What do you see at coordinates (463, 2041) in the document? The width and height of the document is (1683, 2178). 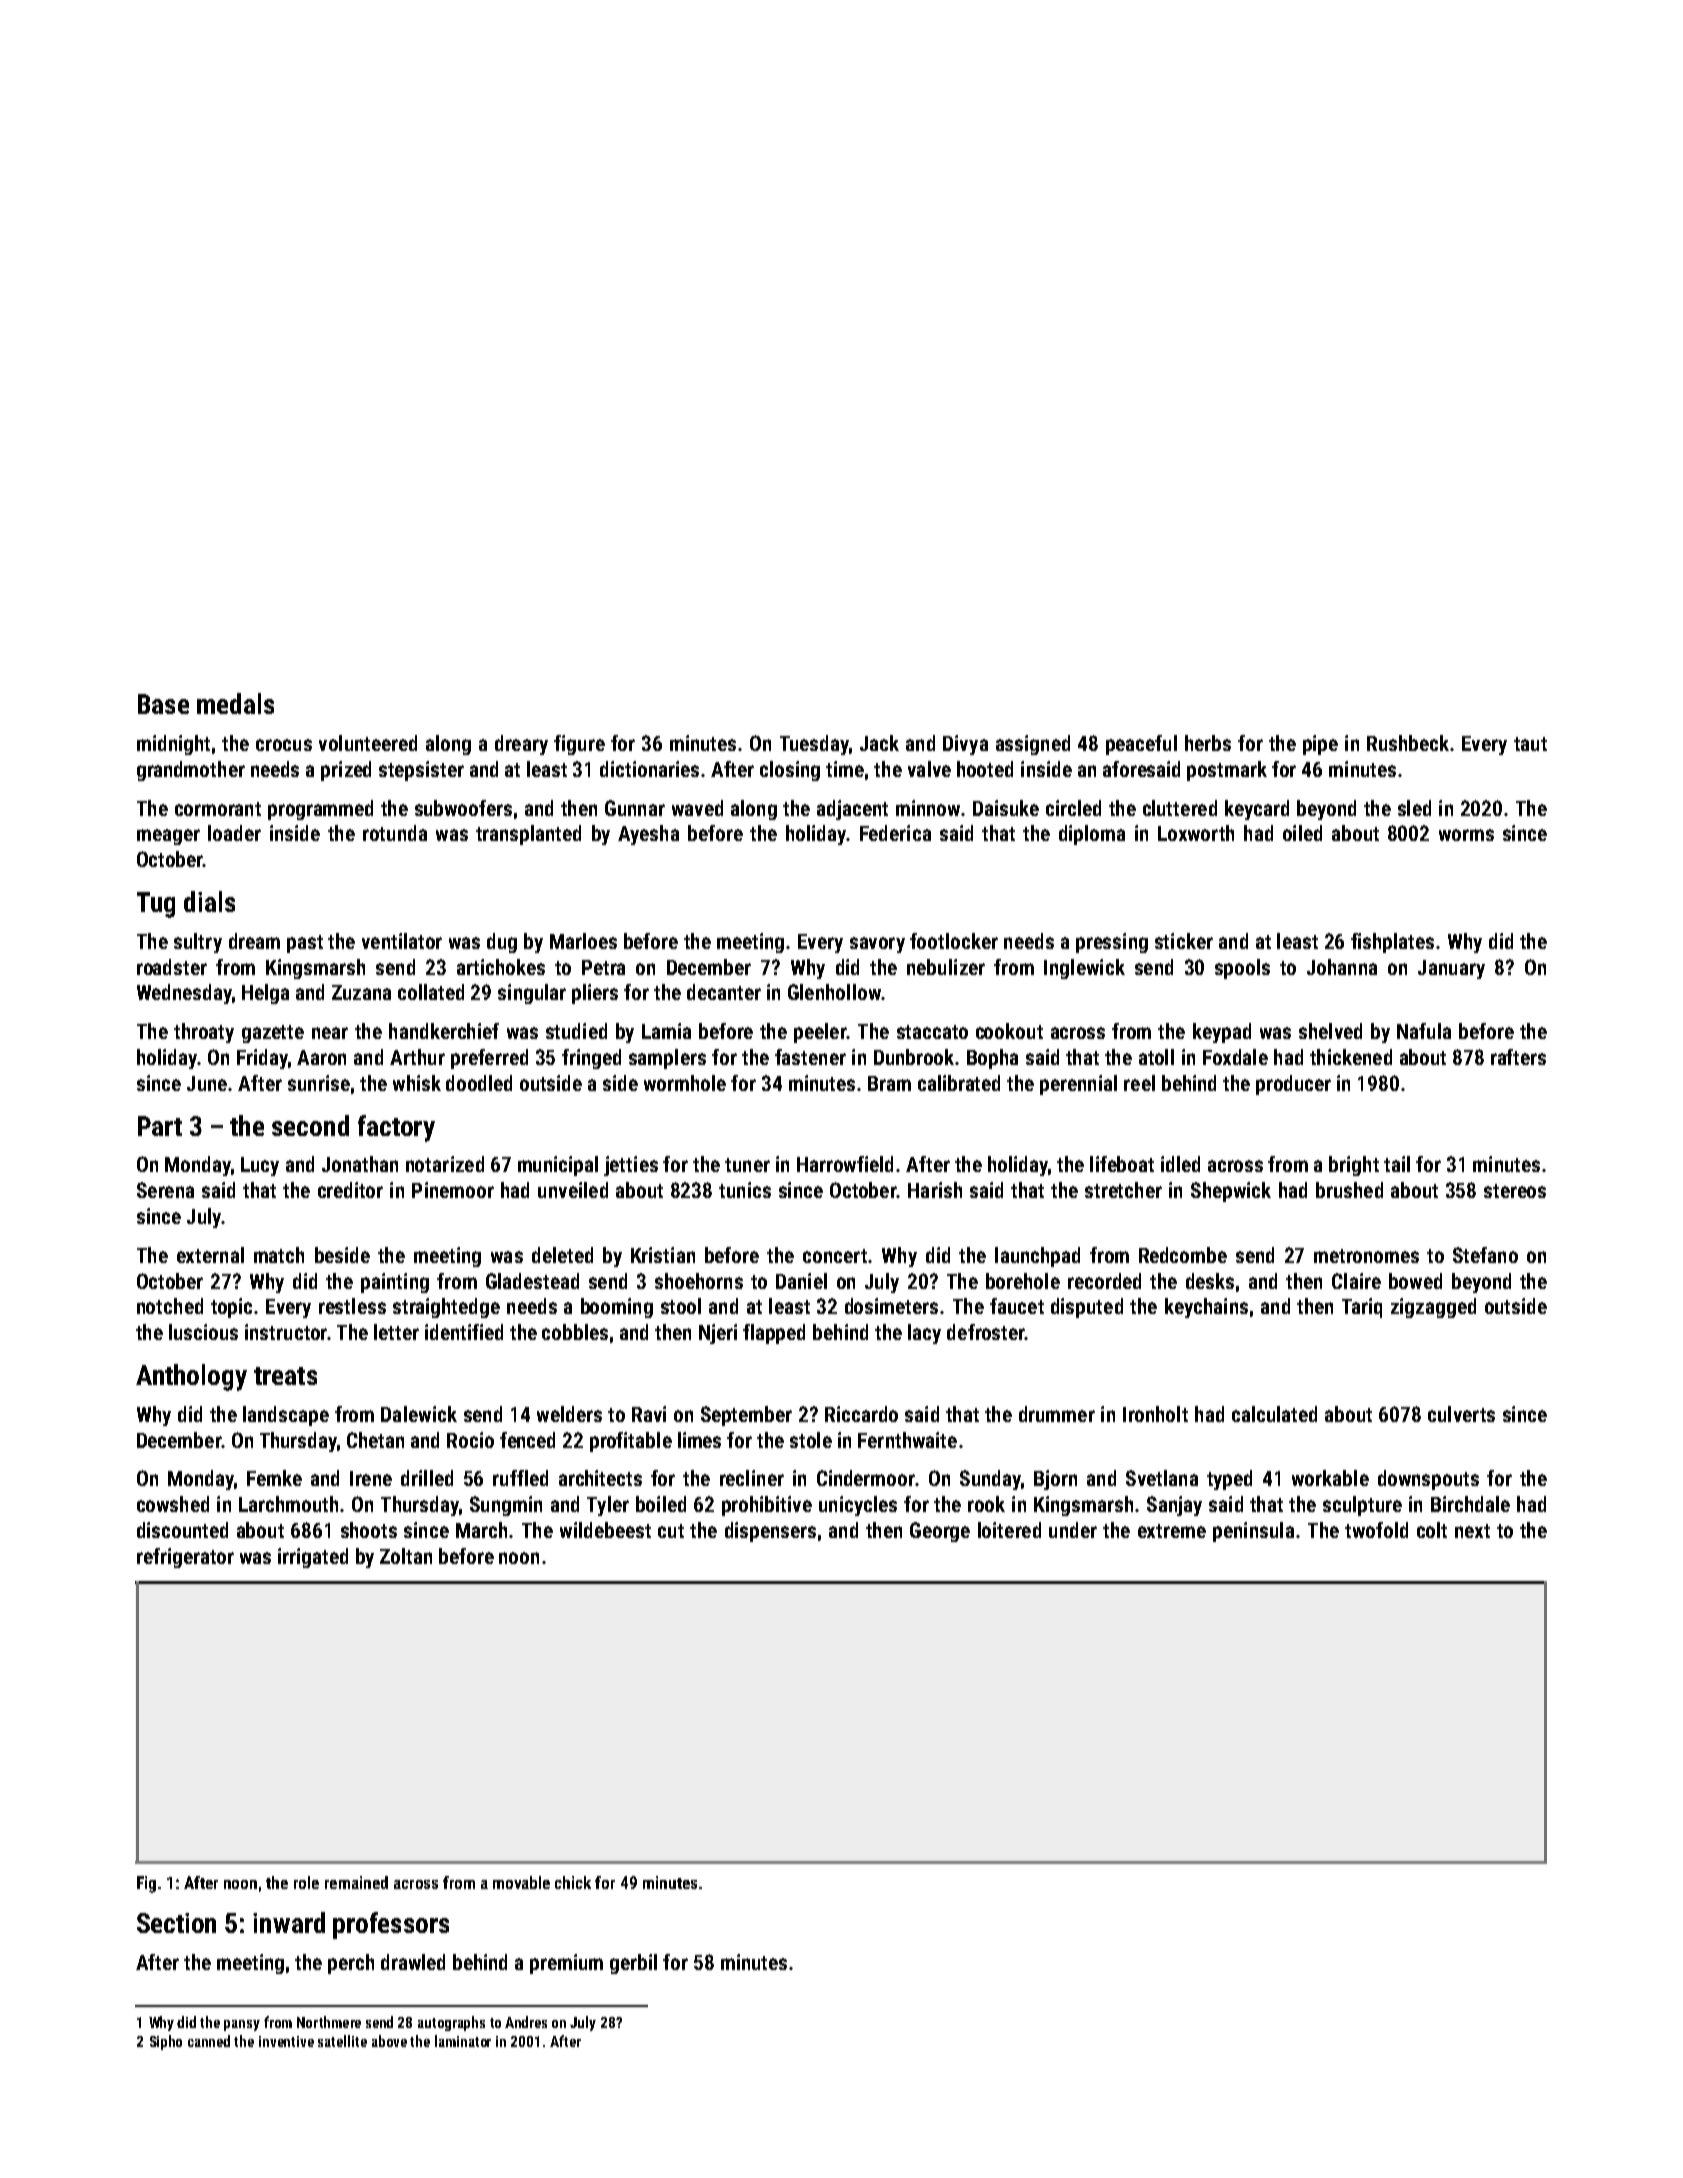 I see `laminator` at bounding box center [463, 2041].
